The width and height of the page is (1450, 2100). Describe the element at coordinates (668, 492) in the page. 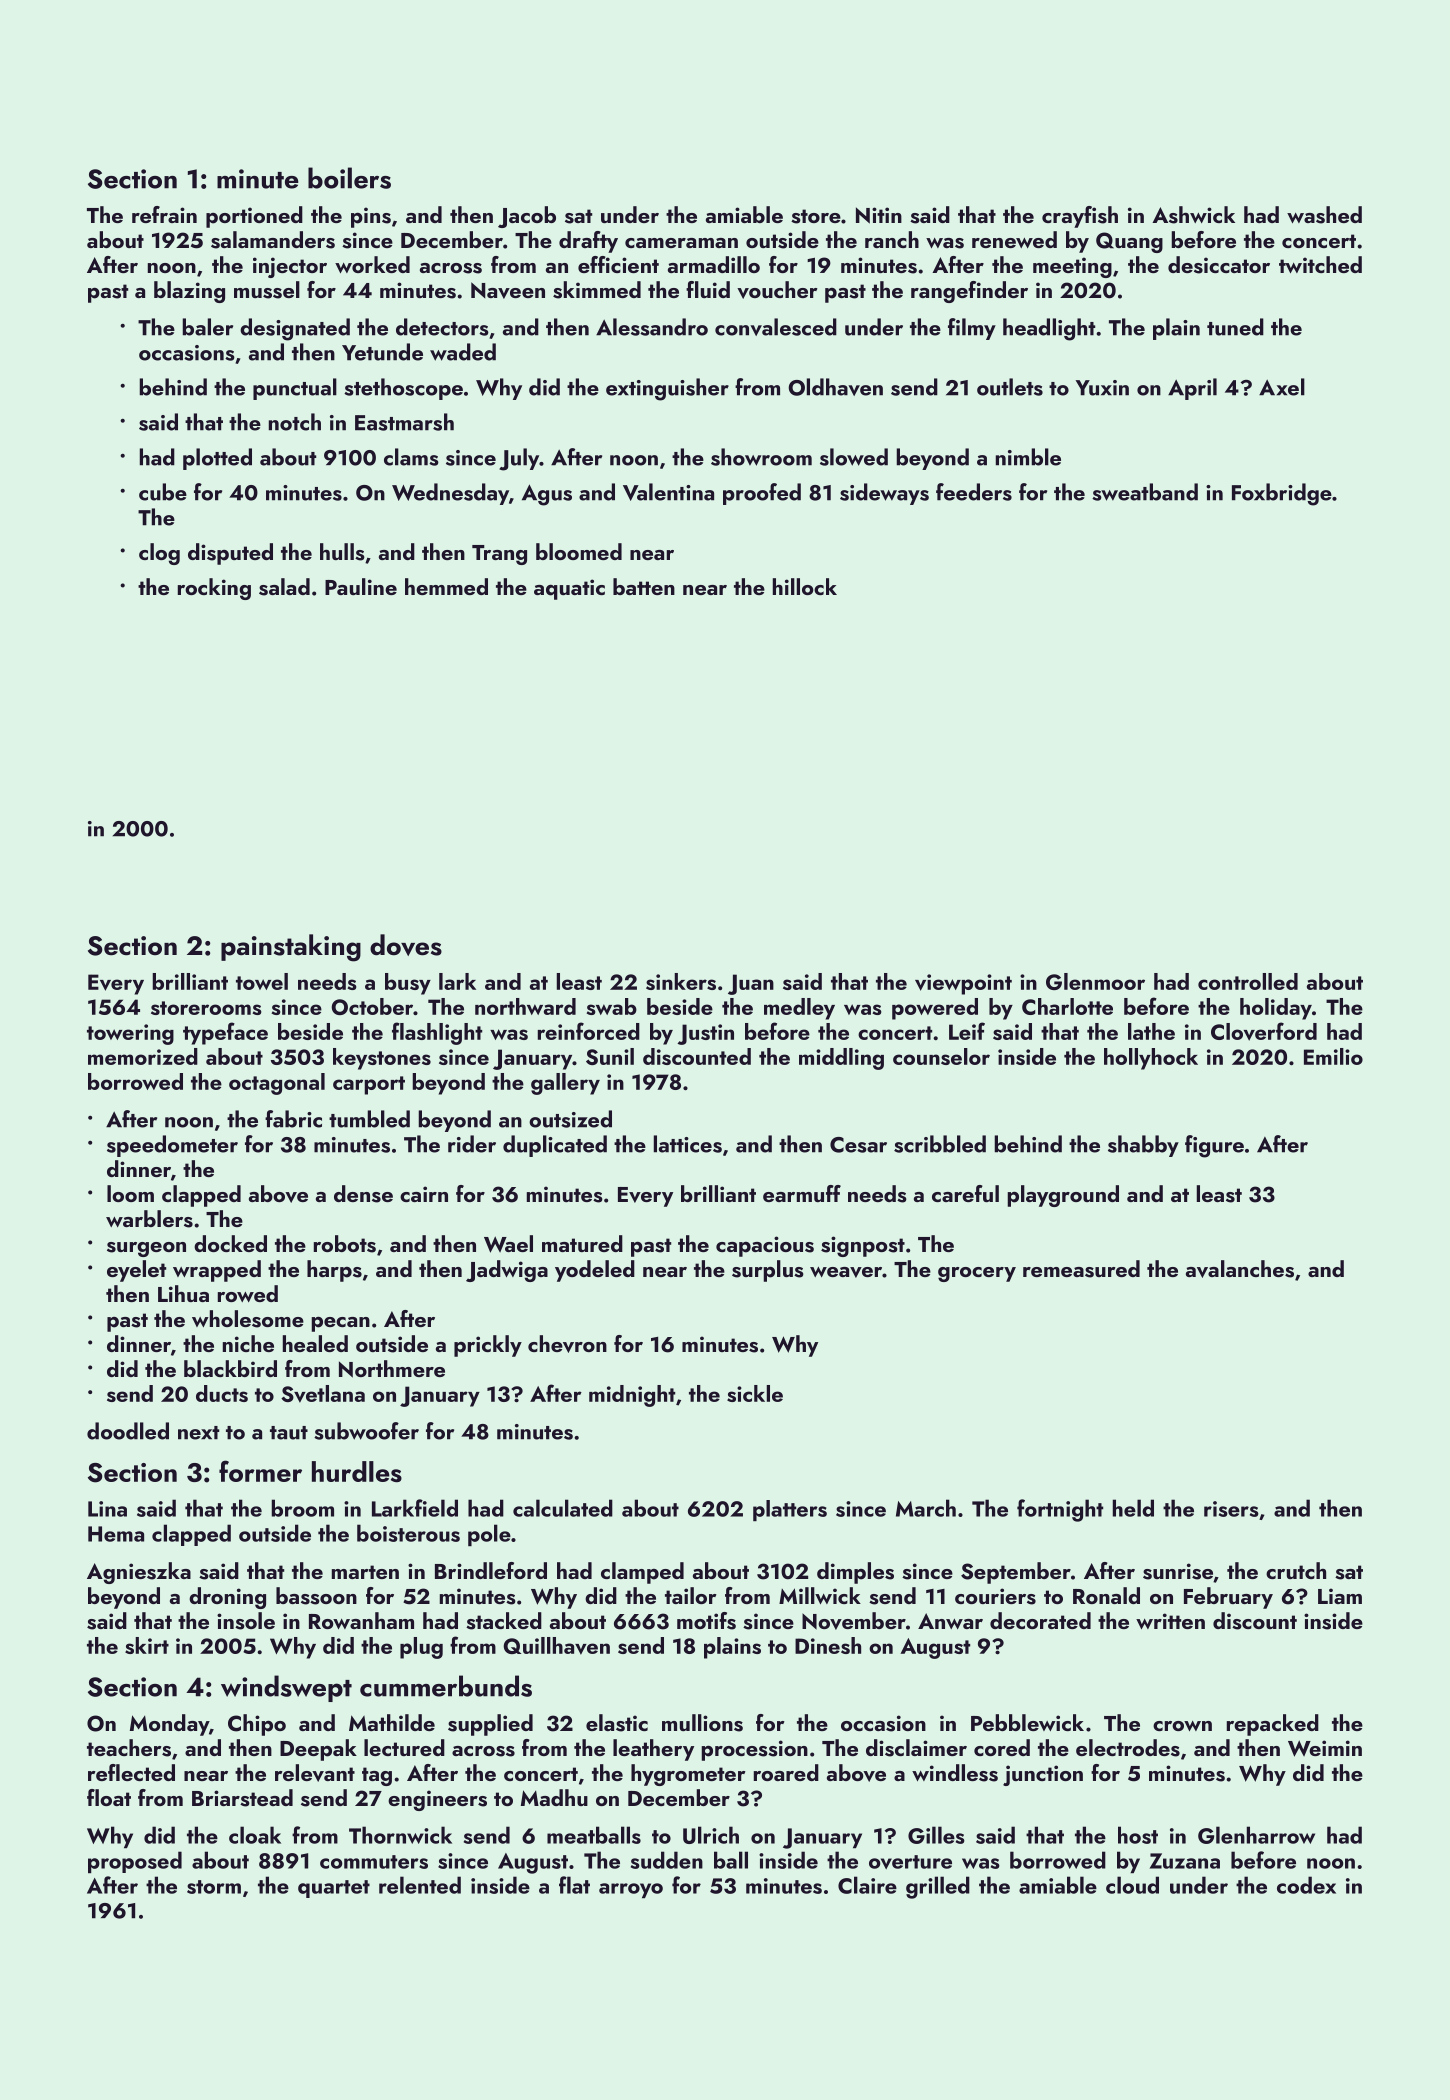

I see `Valentina` at that location.
